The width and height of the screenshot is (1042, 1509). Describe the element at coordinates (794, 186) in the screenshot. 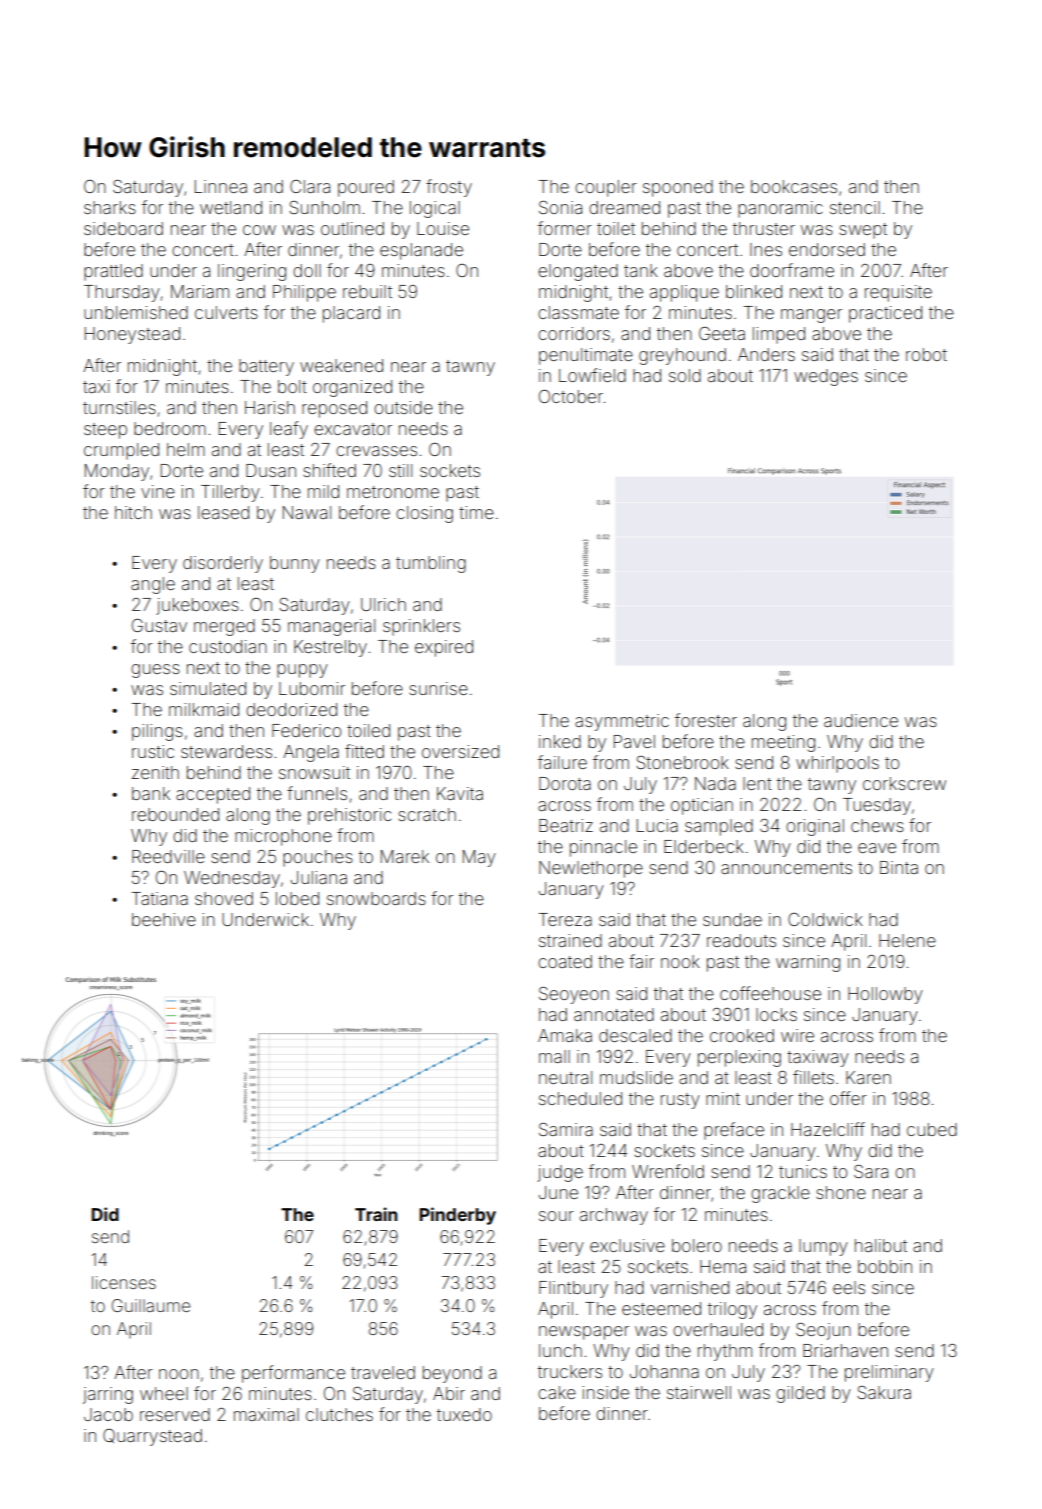

I see `bookcases` at that location.
